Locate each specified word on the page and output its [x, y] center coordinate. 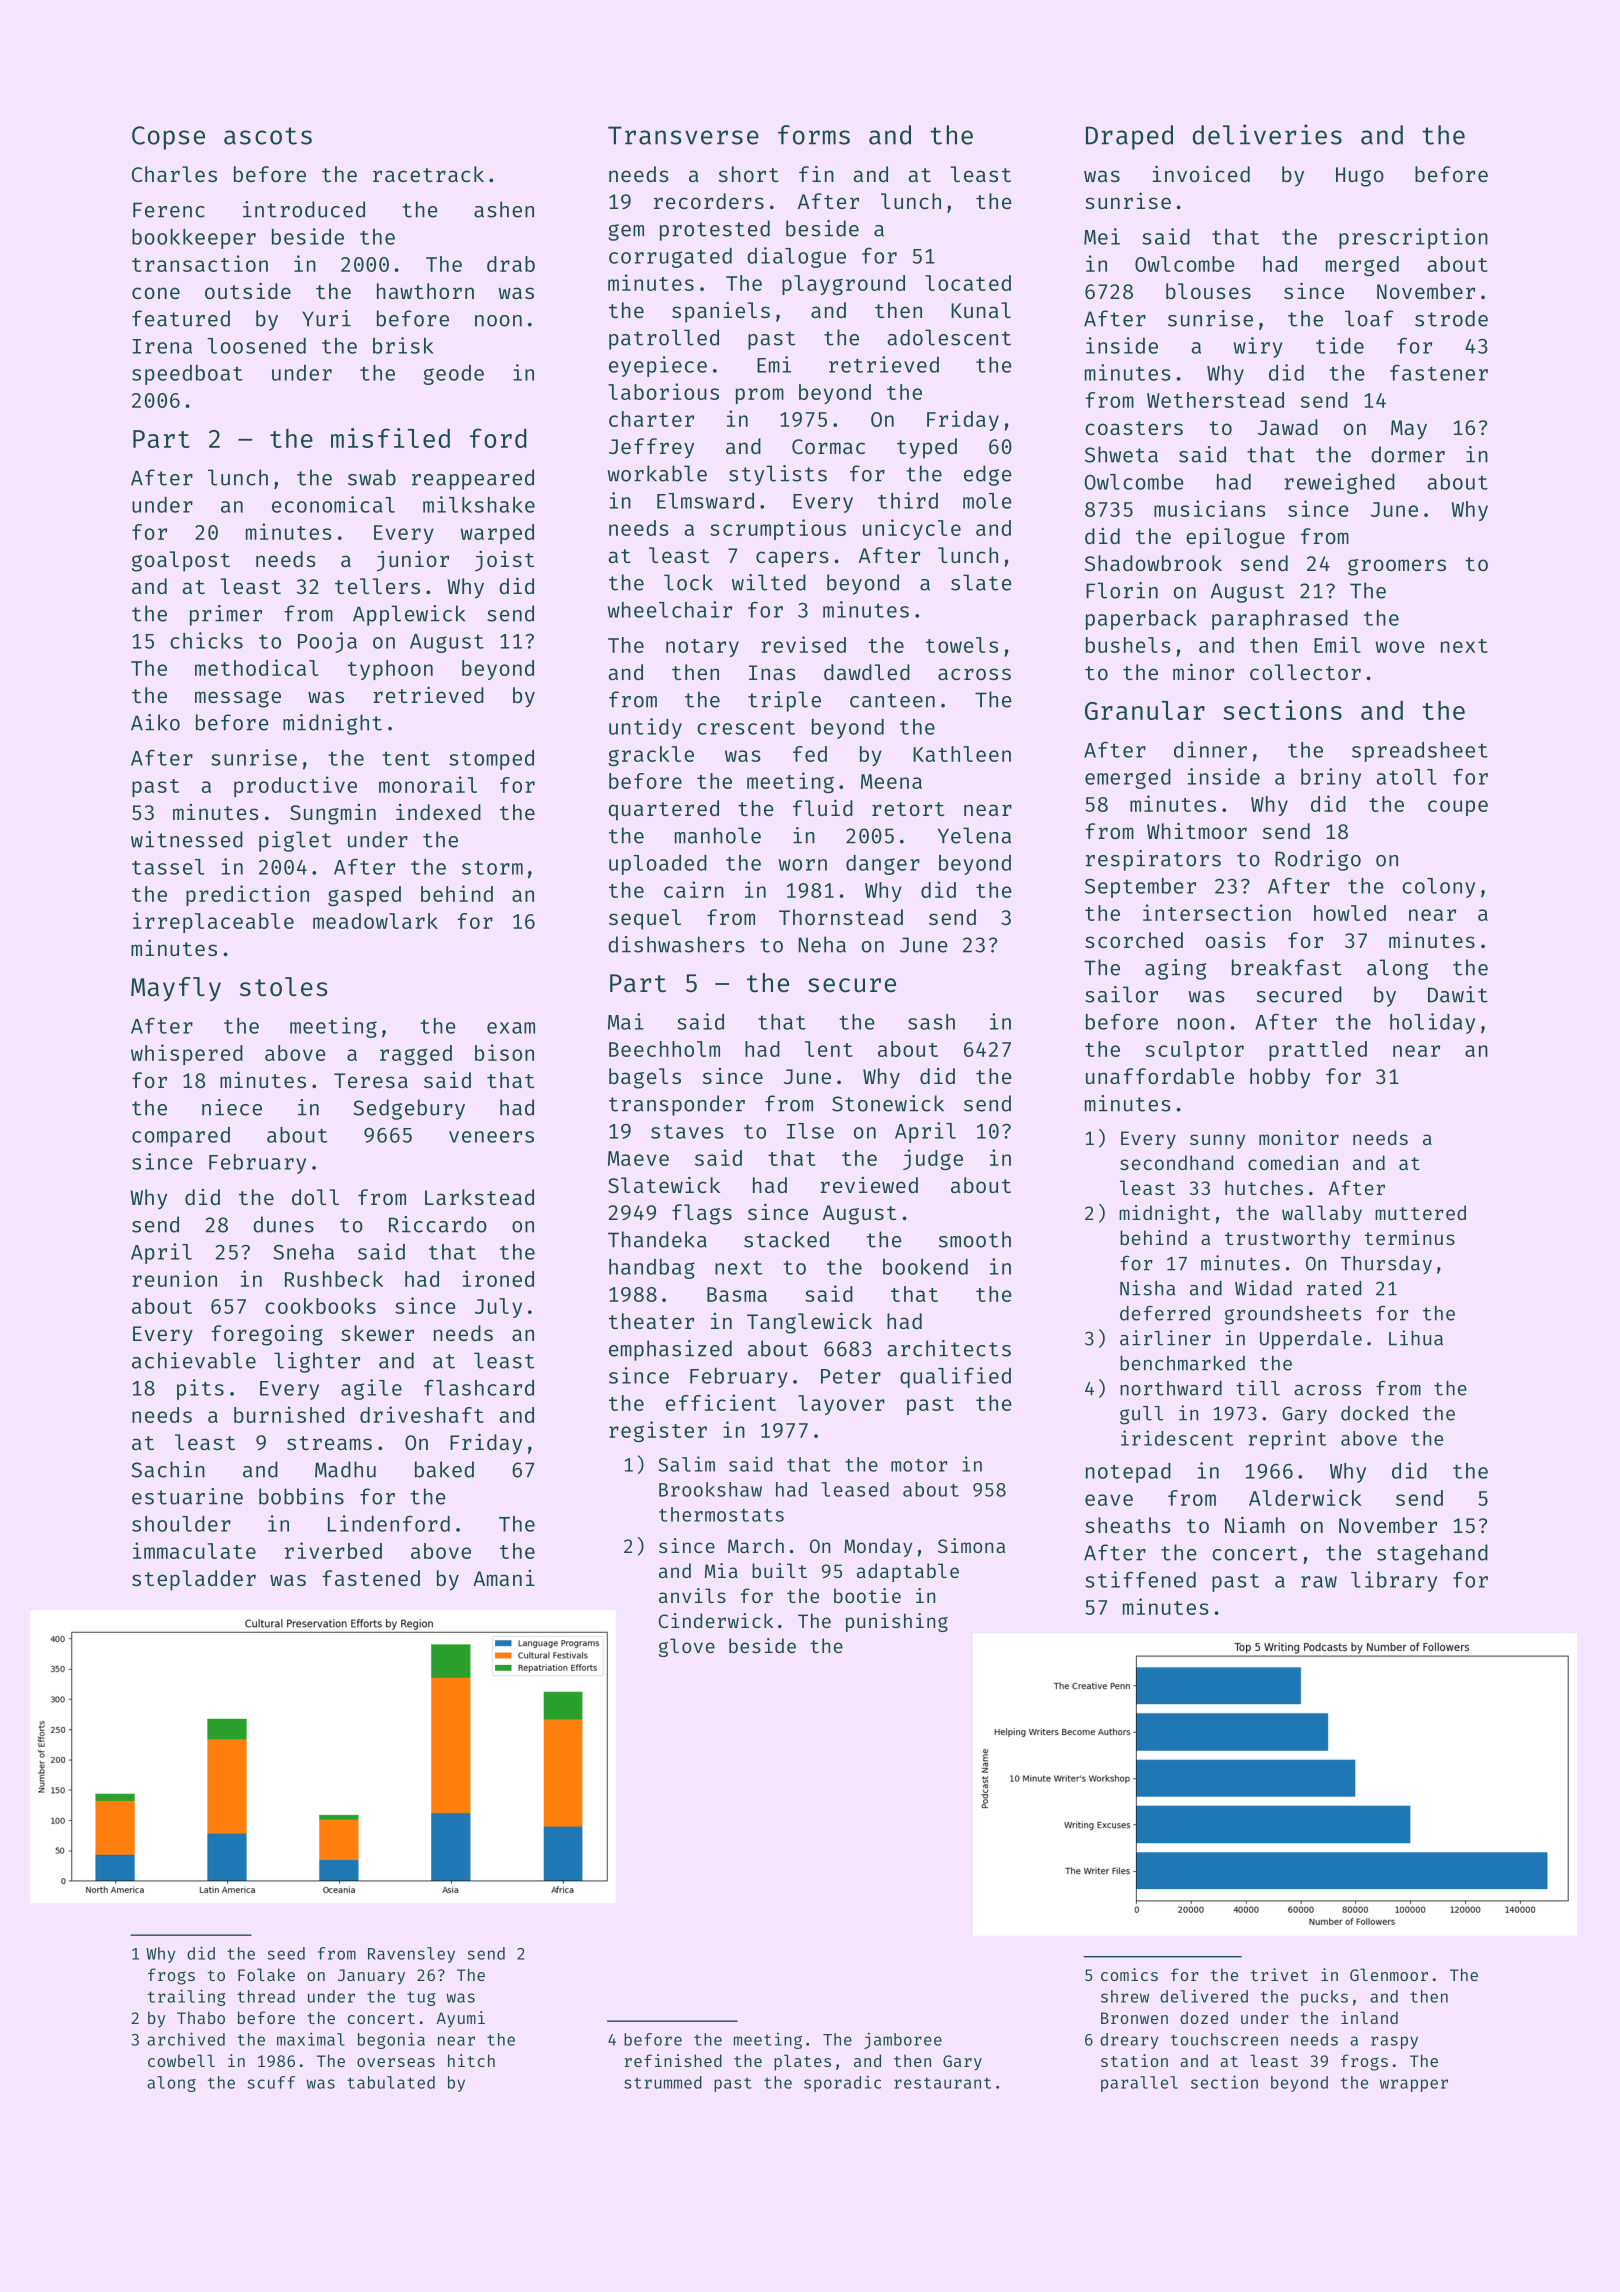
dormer [1408, 454]
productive [295, 786]
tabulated [391, 2082]
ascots [268, 136]
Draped [1129, 137]
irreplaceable [213, 922]
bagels [645, 1078]
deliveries [1267, 134]
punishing [897, 1622]
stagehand [1432, 1554]
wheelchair [670, 609]
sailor [1121, 994]
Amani [504, 1578]
